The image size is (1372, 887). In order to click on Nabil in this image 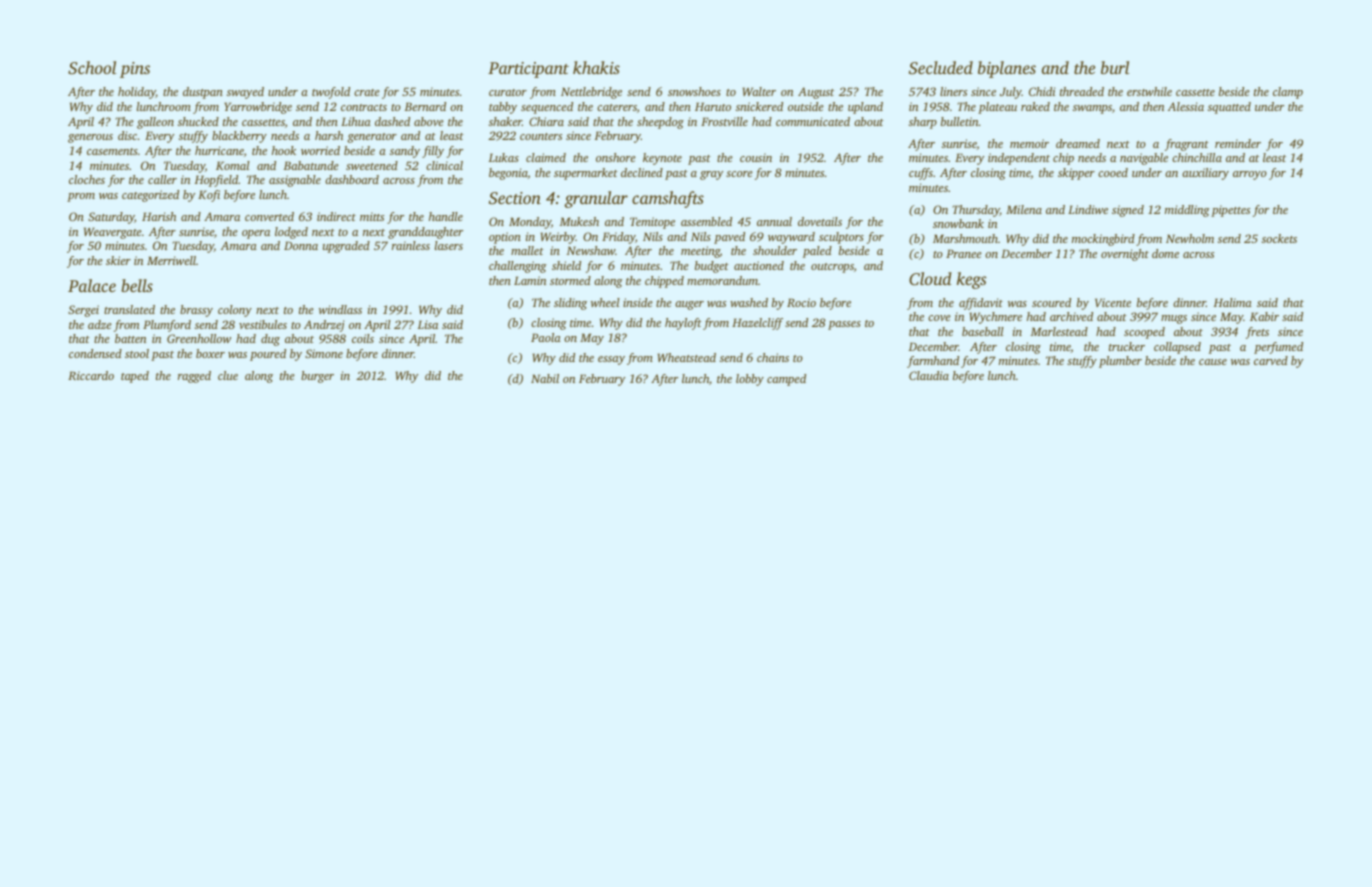, I will do `click(545, 378)`.
